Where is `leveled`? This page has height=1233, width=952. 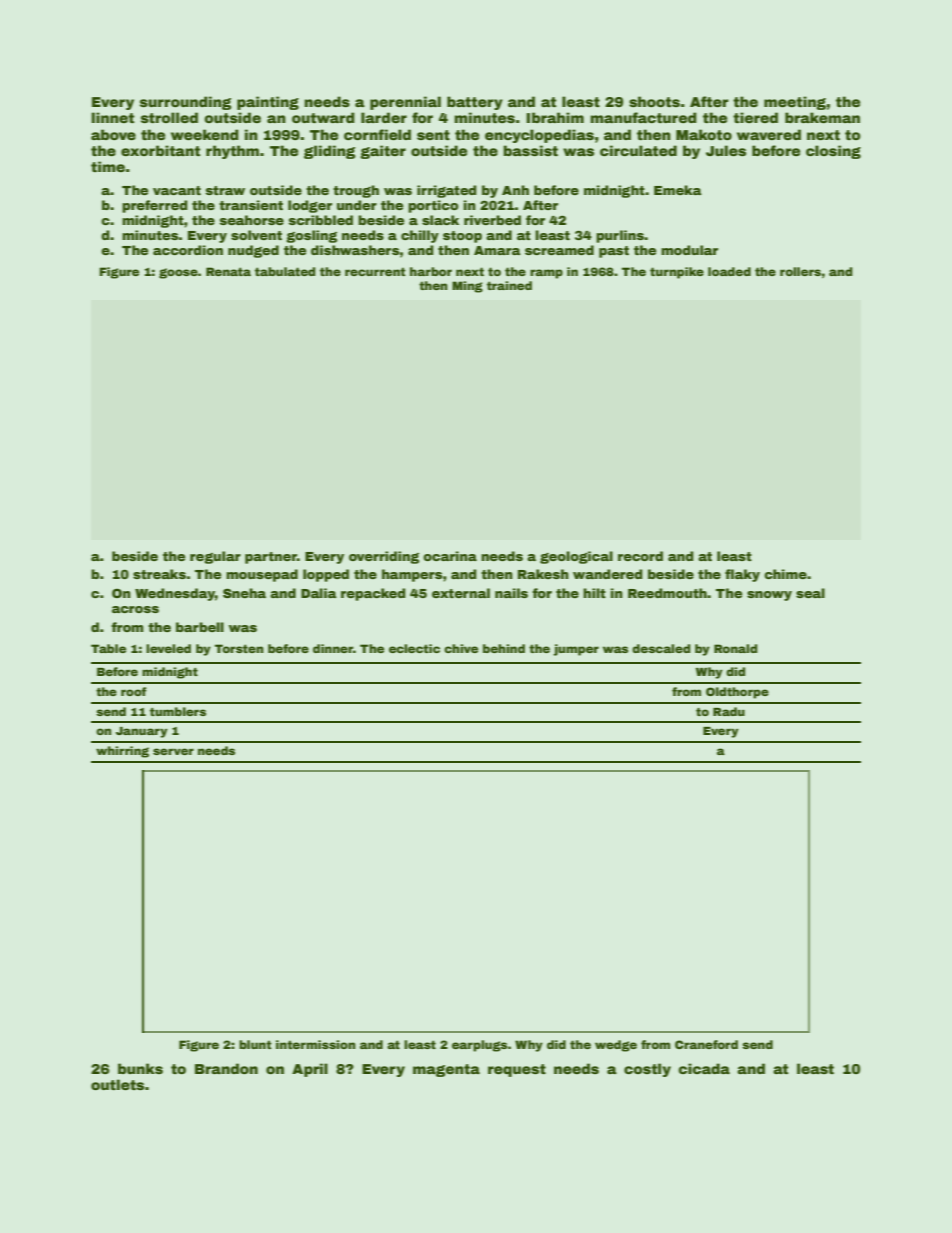 leveled is located at coordinates (168, 648).
